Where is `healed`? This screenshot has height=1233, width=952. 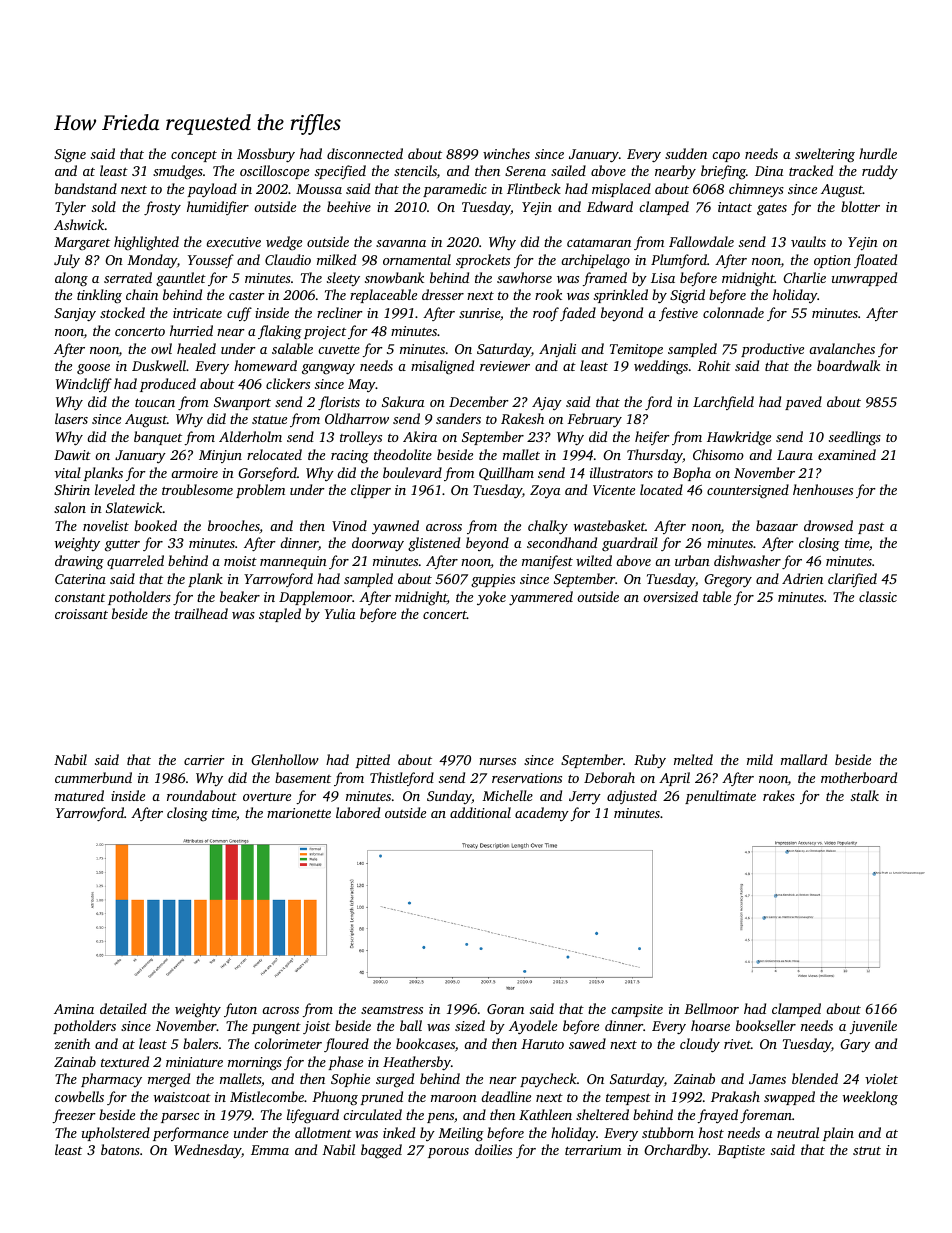 healed is located at coordinates (196, 348).
